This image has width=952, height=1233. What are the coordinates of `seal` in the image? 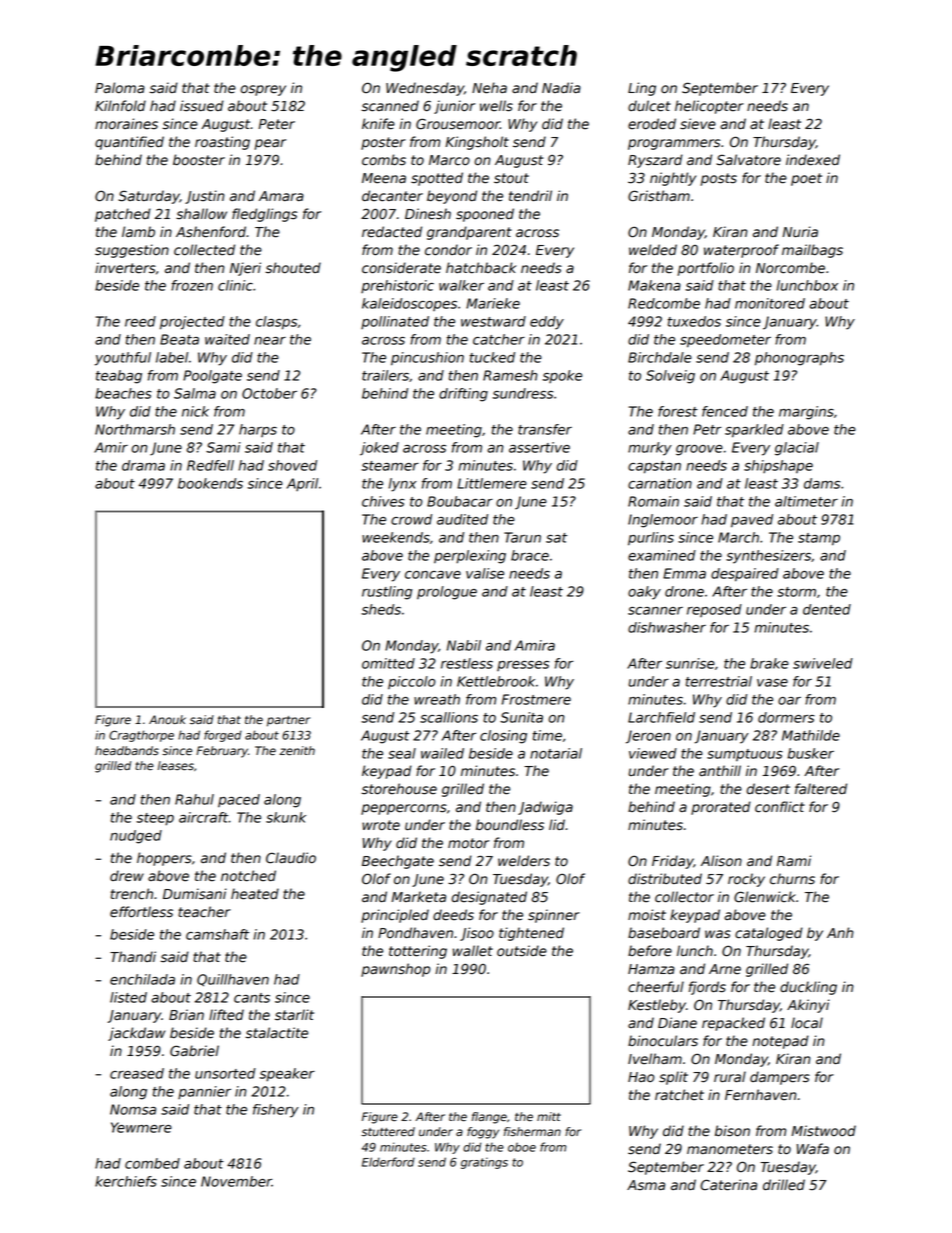 It's located at (402, 753).
